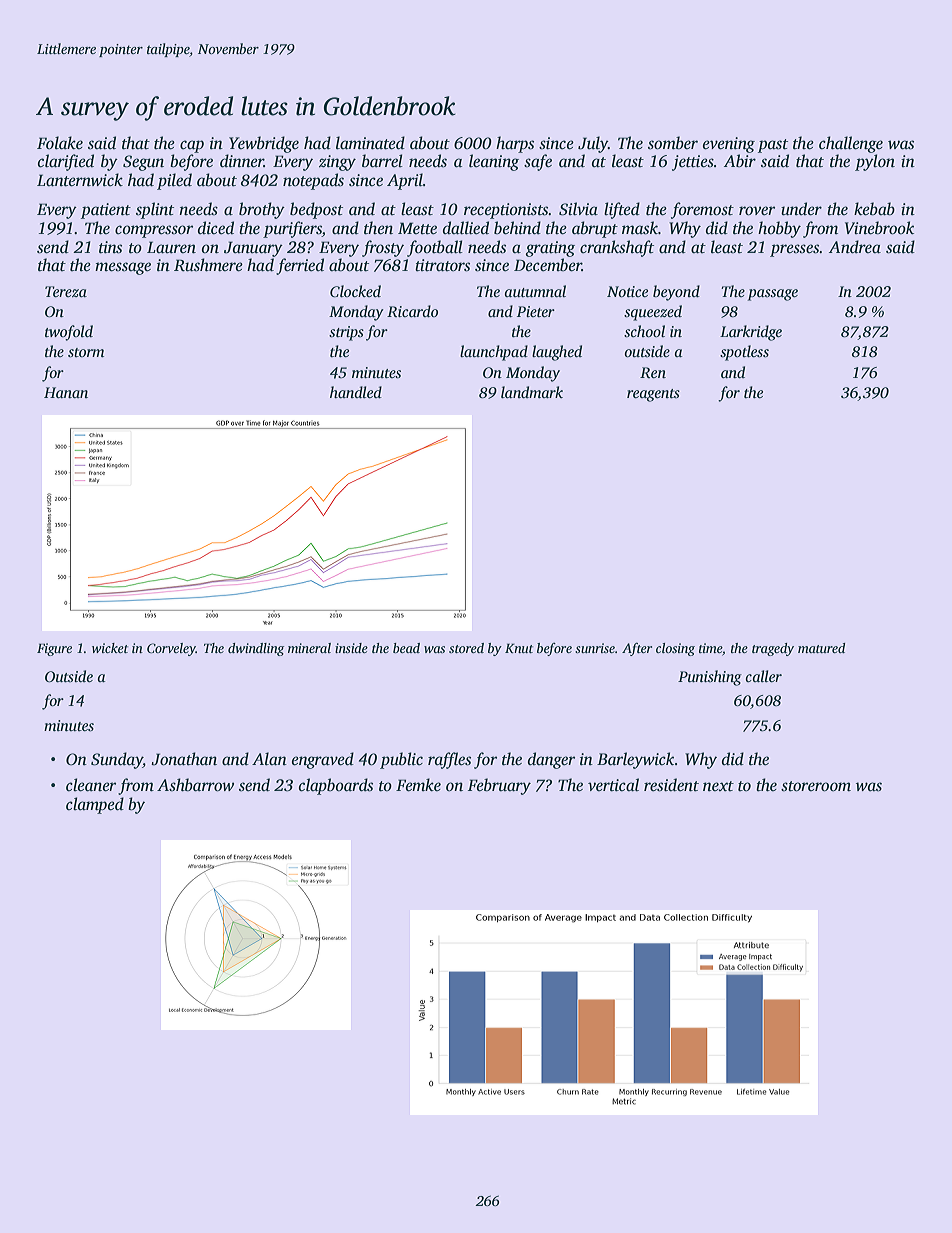 This image has width=952, height=1233. What do you see at coordinates (110, 648) in the image?
I see `wicket` at bounding box center [110, 648].
